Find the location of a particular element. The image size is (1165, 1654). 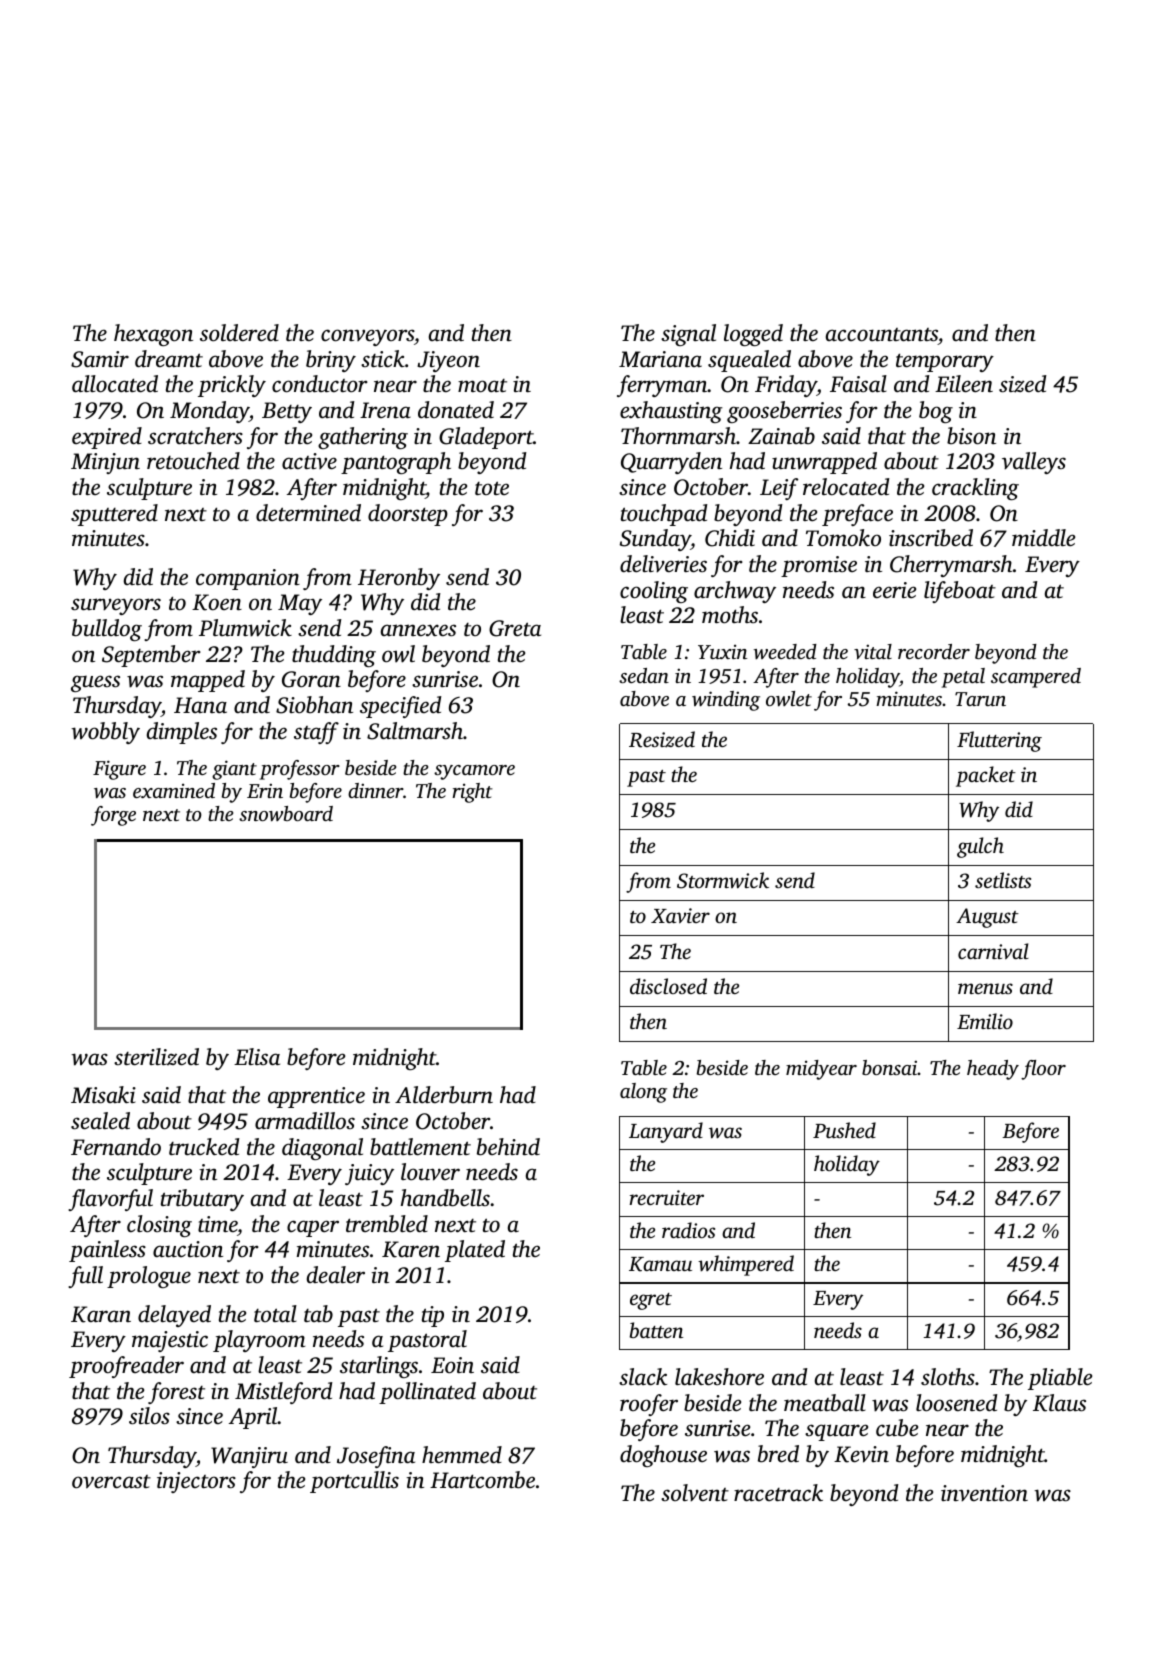

Quarryden is located at coordinates (671, 463).
